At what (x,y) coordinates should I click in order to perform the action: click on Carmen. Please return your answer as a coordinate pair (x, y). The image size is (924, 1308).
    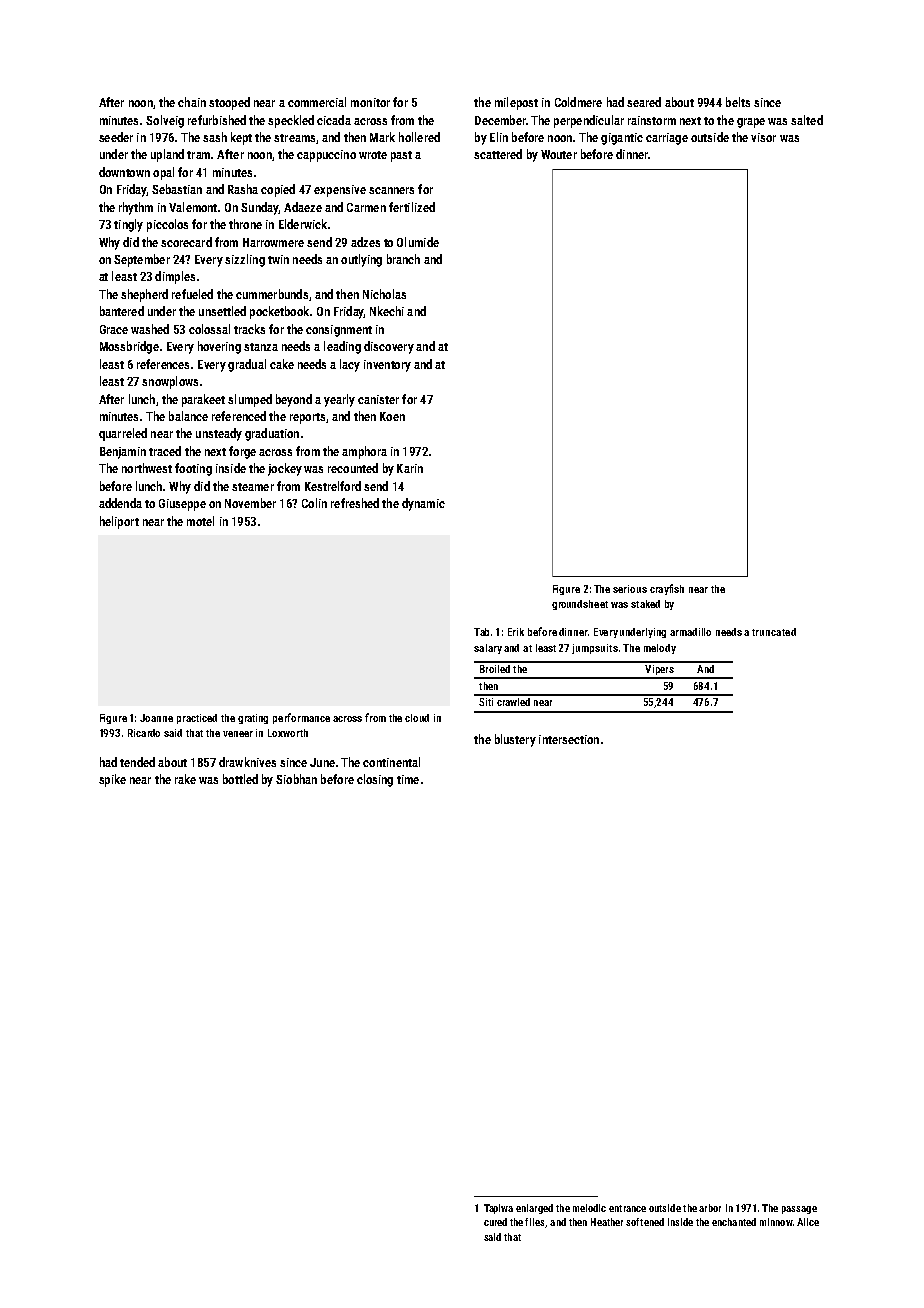
    Looking at the image, I should click on (366, 207).
